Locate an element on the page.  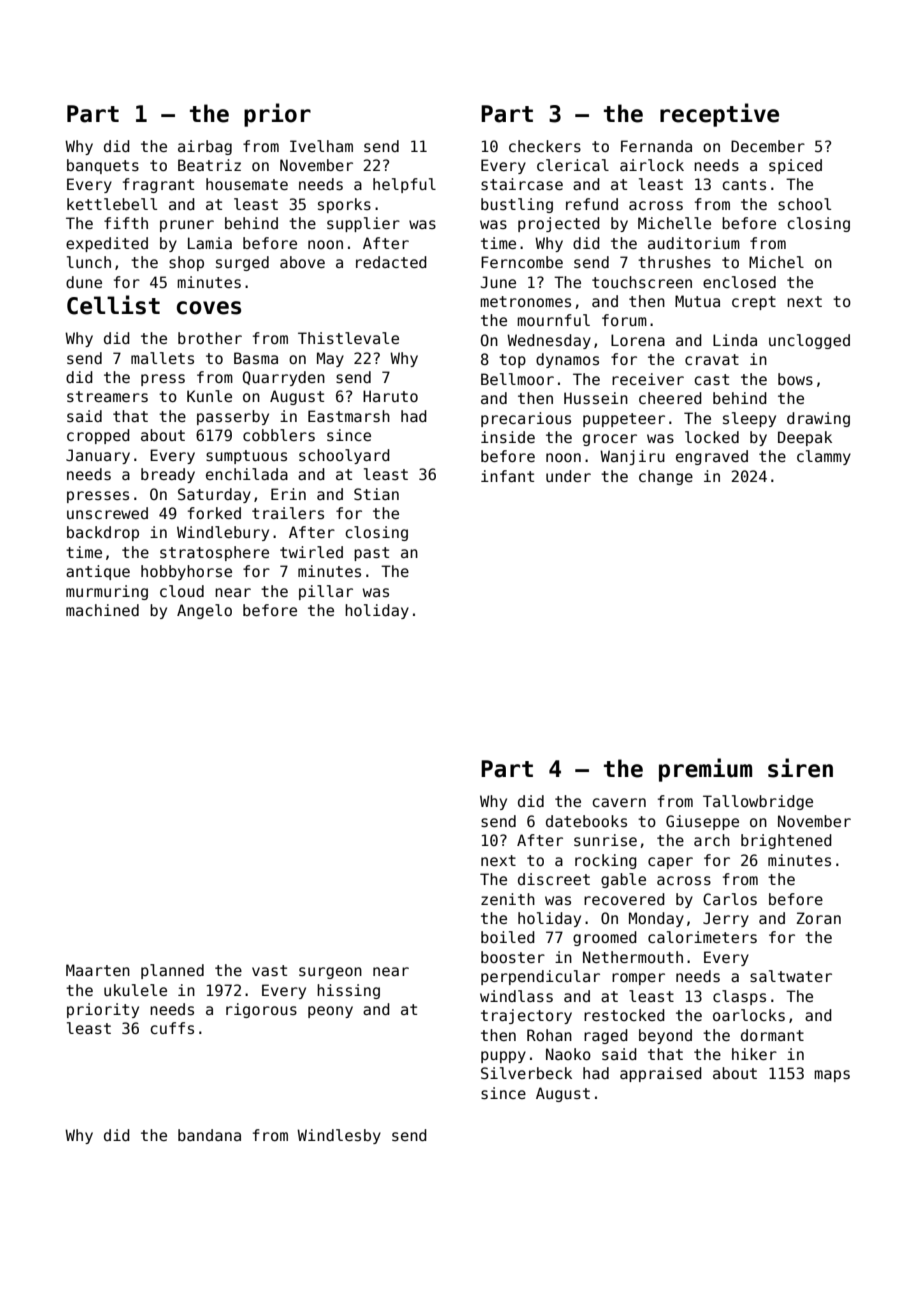
Deepak is located at coordinates (805, 438).
